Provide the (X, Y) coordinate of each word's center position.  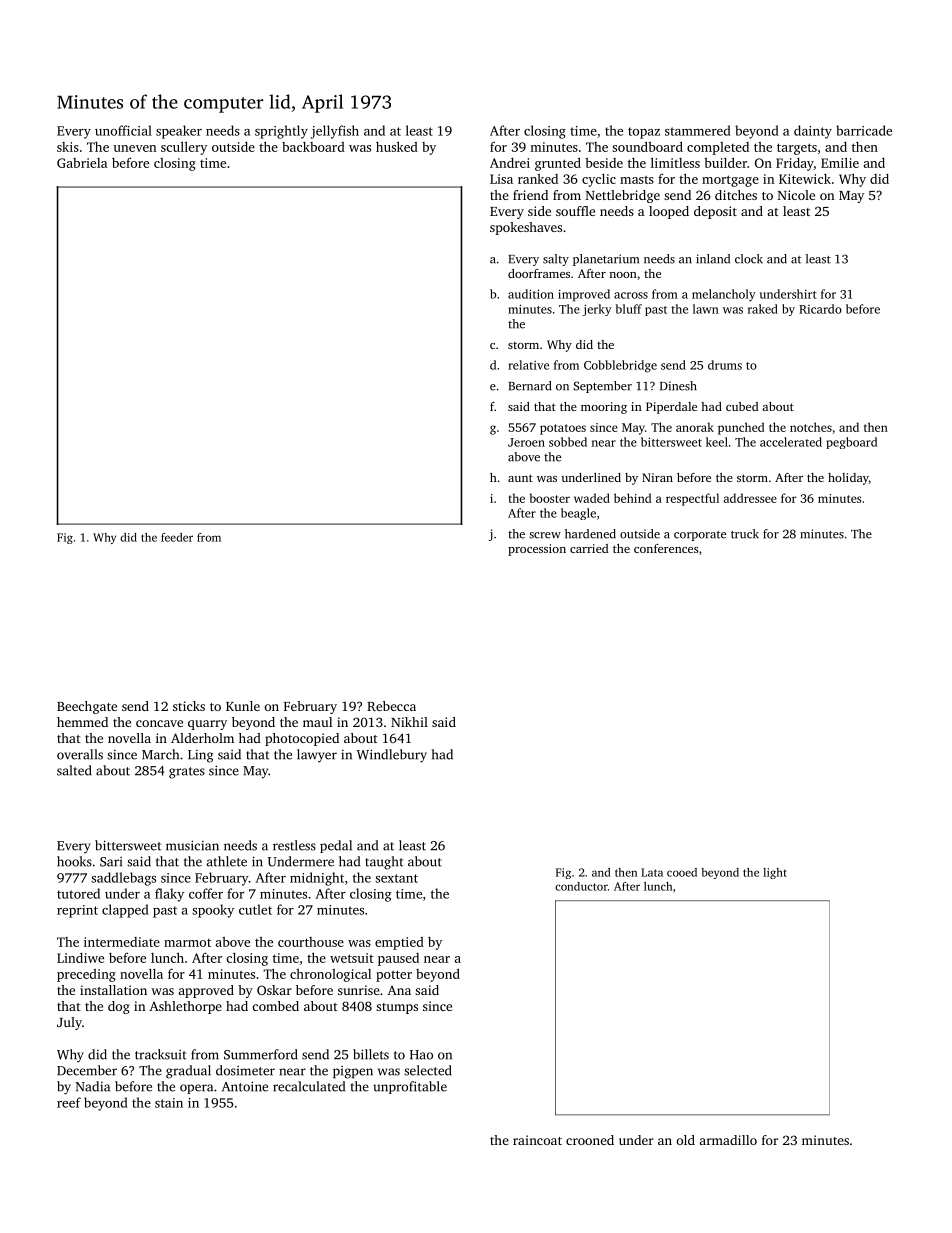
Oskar (274, 990)
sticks (189, 706)
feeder (177, 537)
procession (537, 550)
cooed (682, 872)
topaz (644, 133)
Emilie (840, 162)
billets (371, 1054)
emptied (399, 943)
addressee (750, 498)
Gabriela (82, 163)
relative (528, 365)
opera (196, 1089)
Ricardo (820, 309)
